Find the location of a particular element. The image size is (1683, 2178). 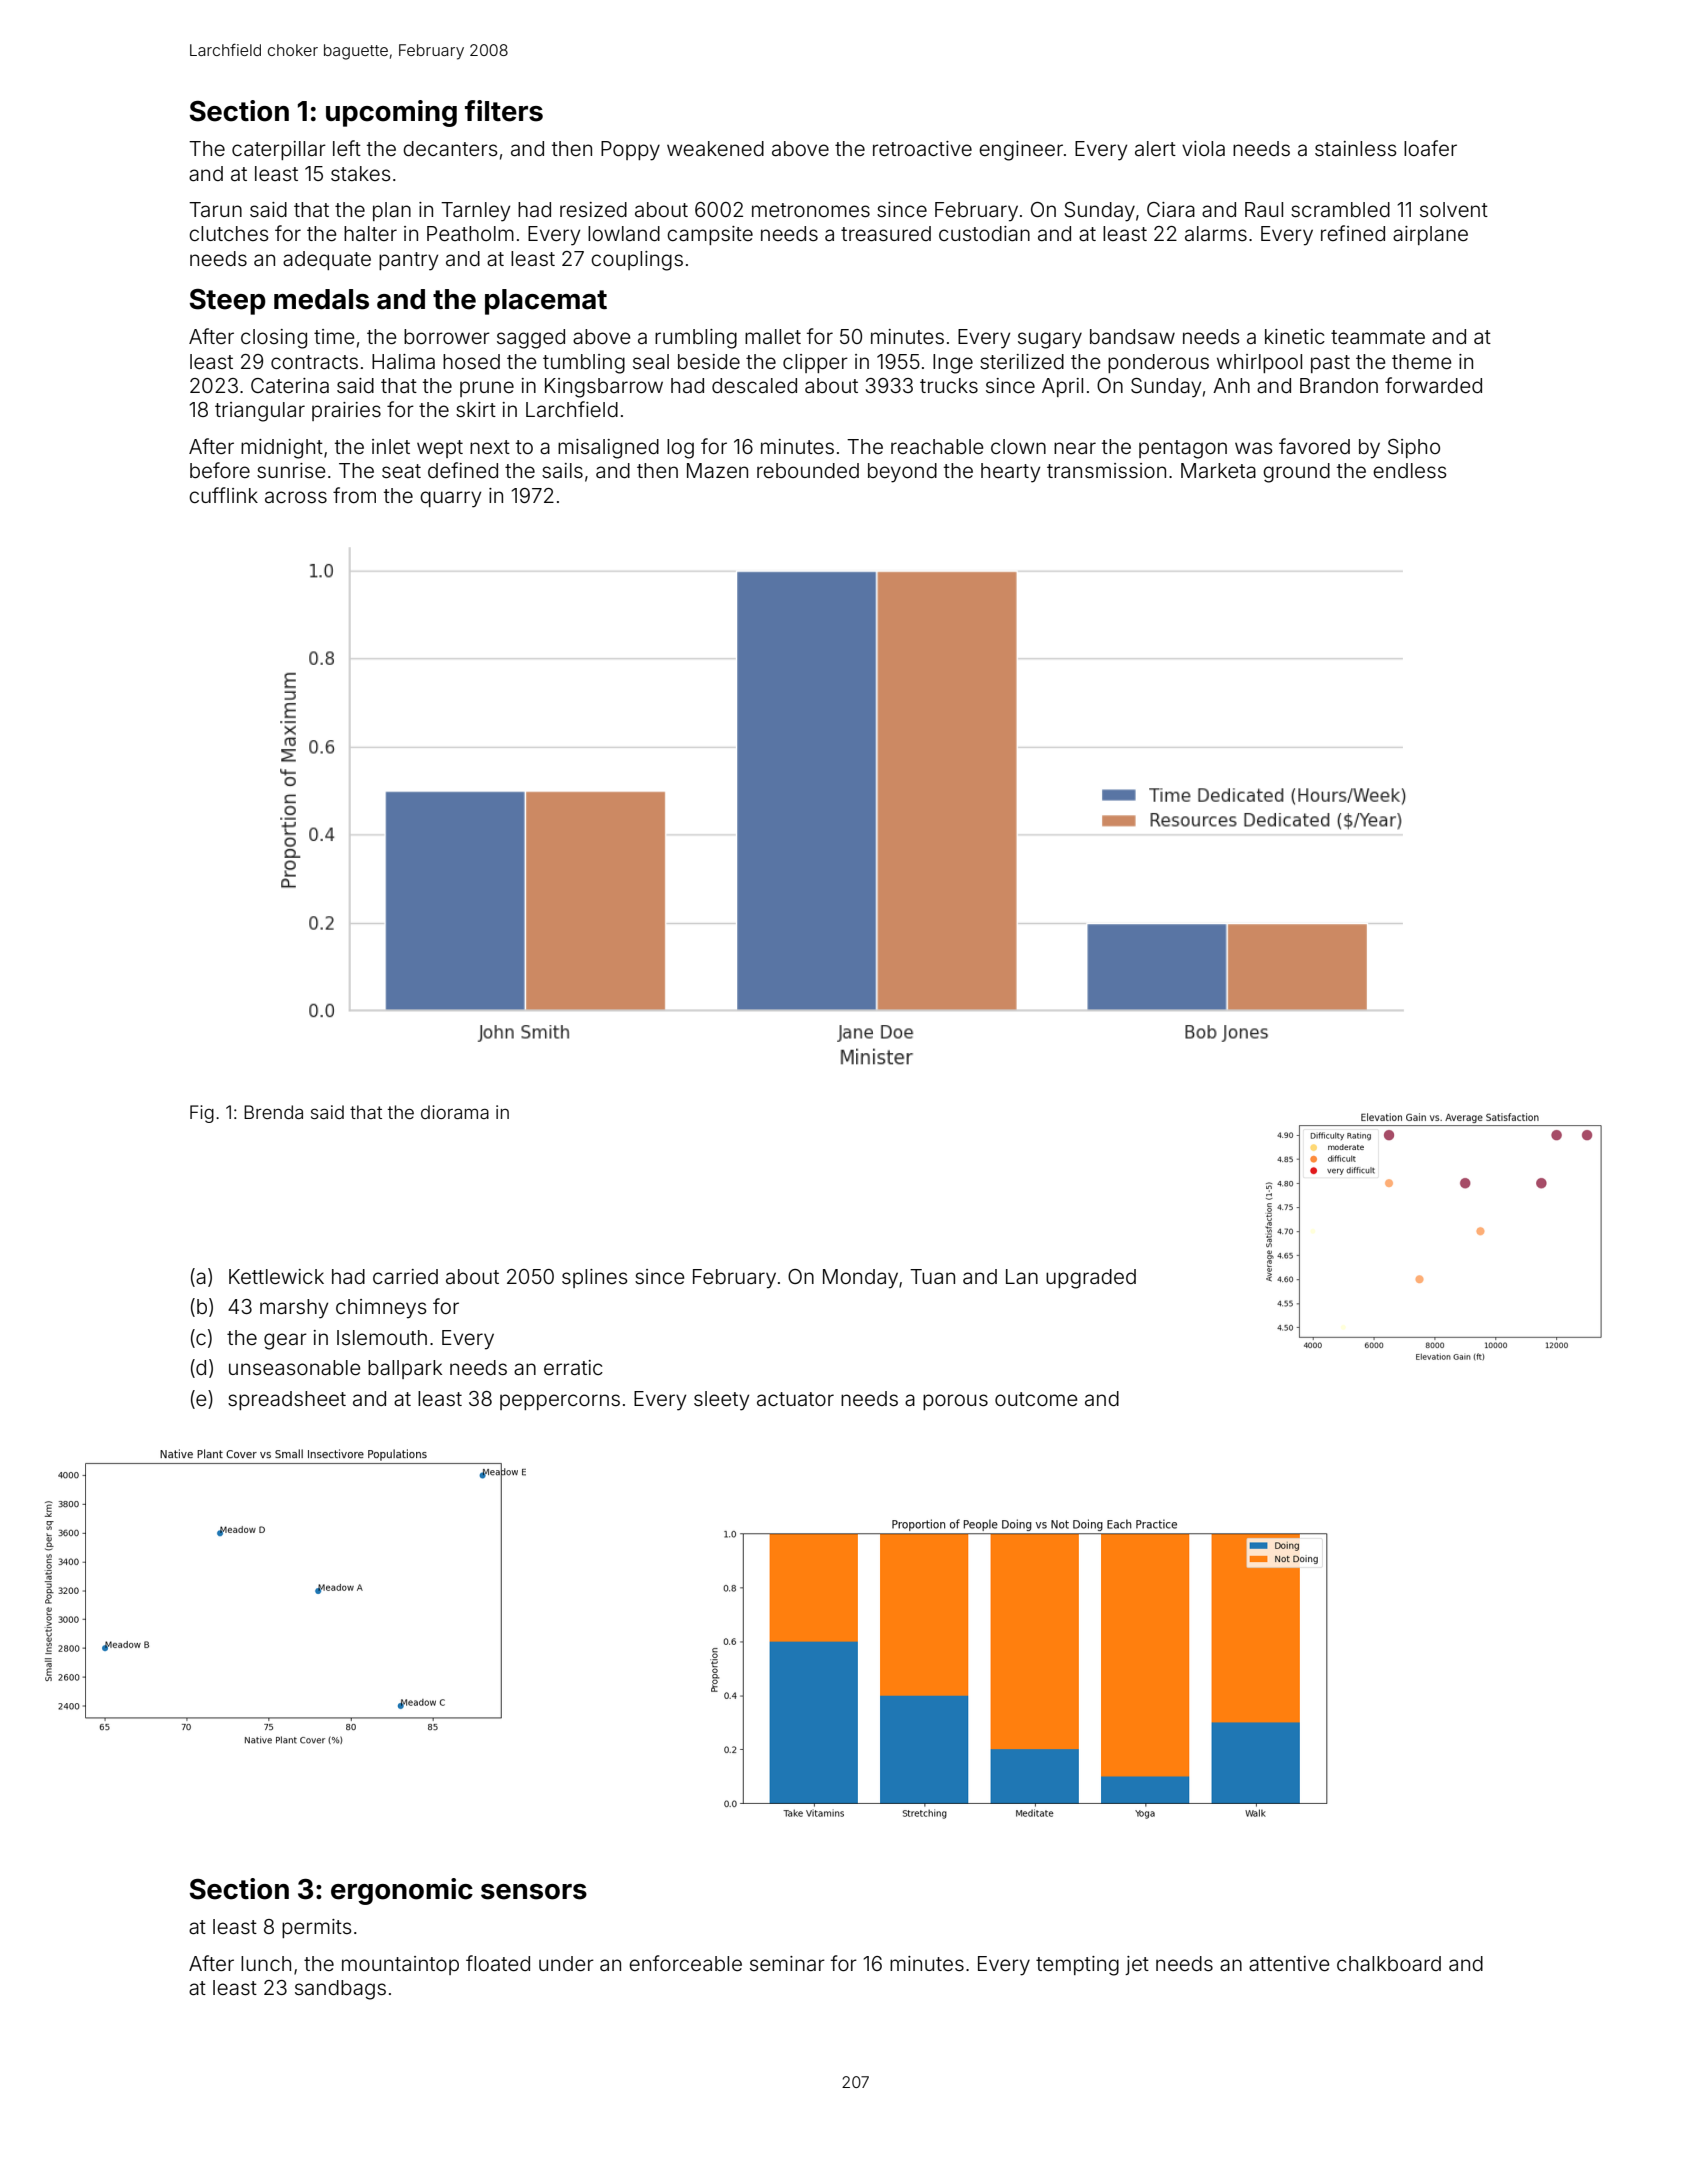

actuator is located at coordinates (795, 1399).
